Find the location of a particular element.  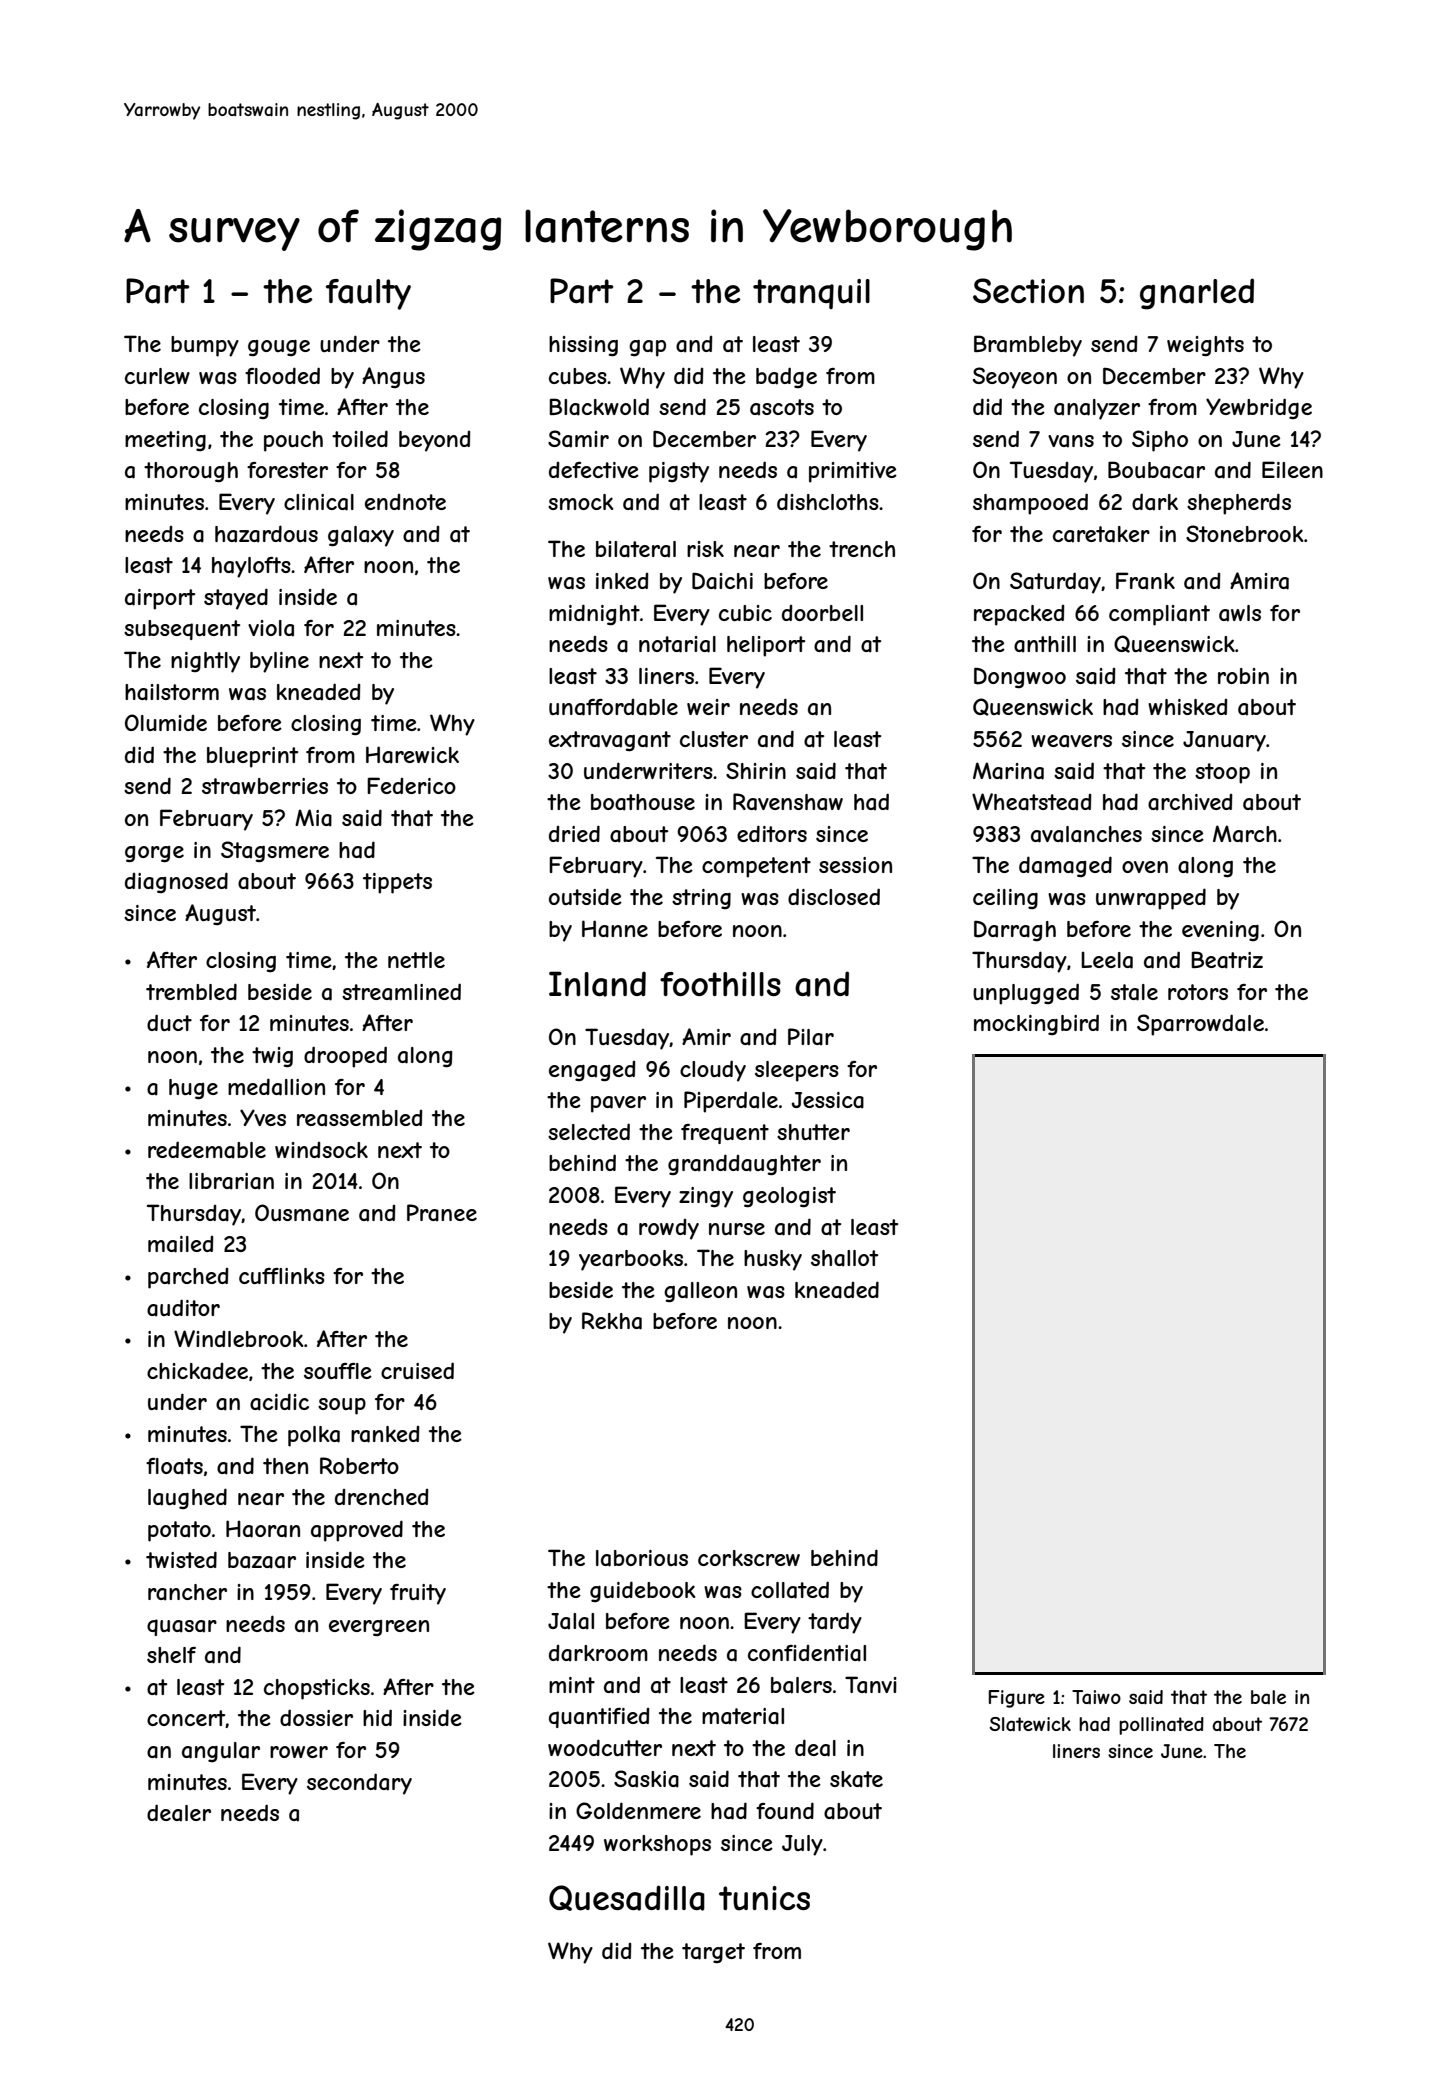

smock is located at coordinates (580, 502).
